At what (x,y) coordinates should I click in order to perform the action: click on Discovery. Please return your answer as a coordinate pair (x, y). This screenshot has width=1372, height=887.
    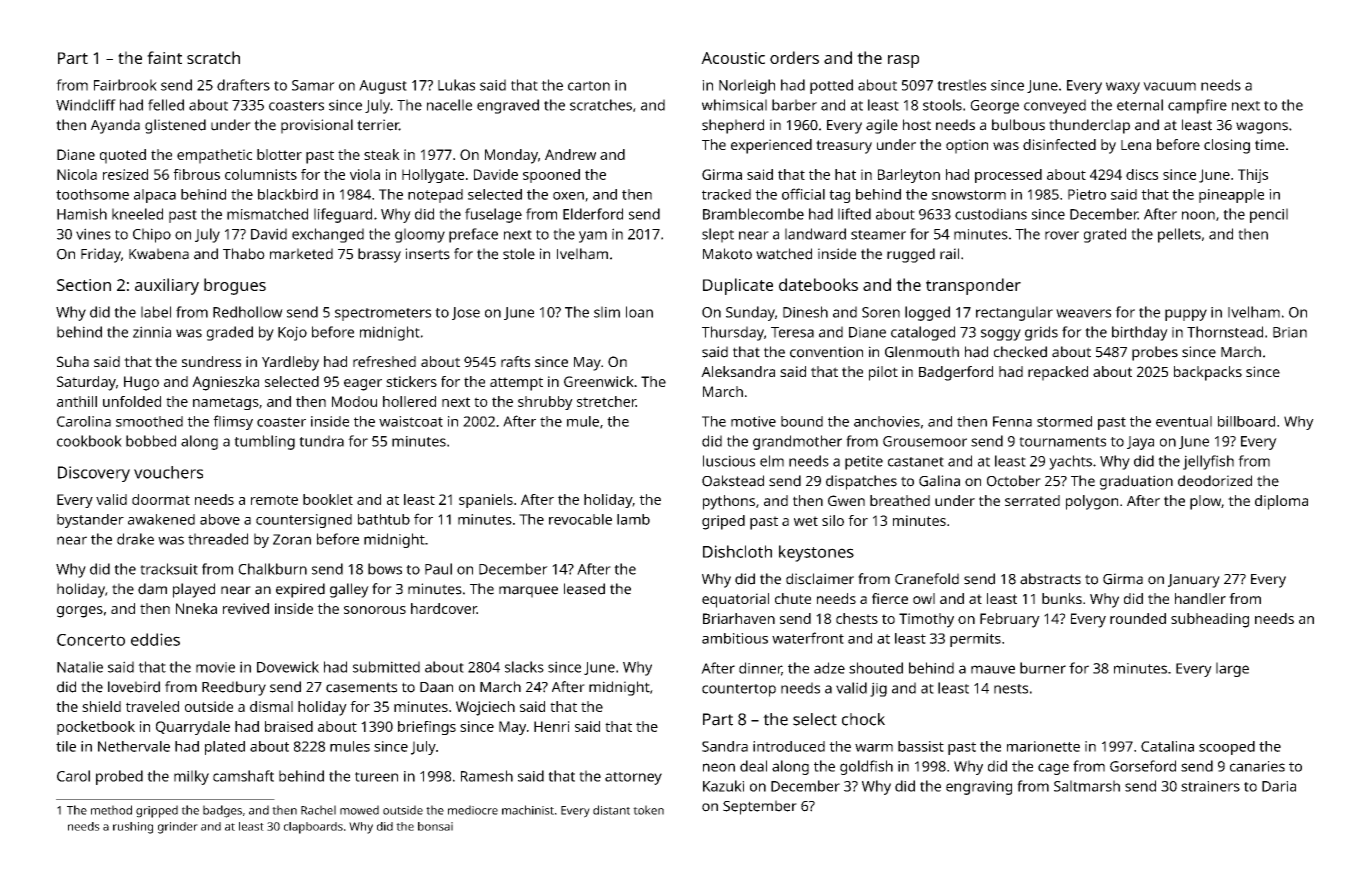
    Looking at the image, I should click on (94, 474).
